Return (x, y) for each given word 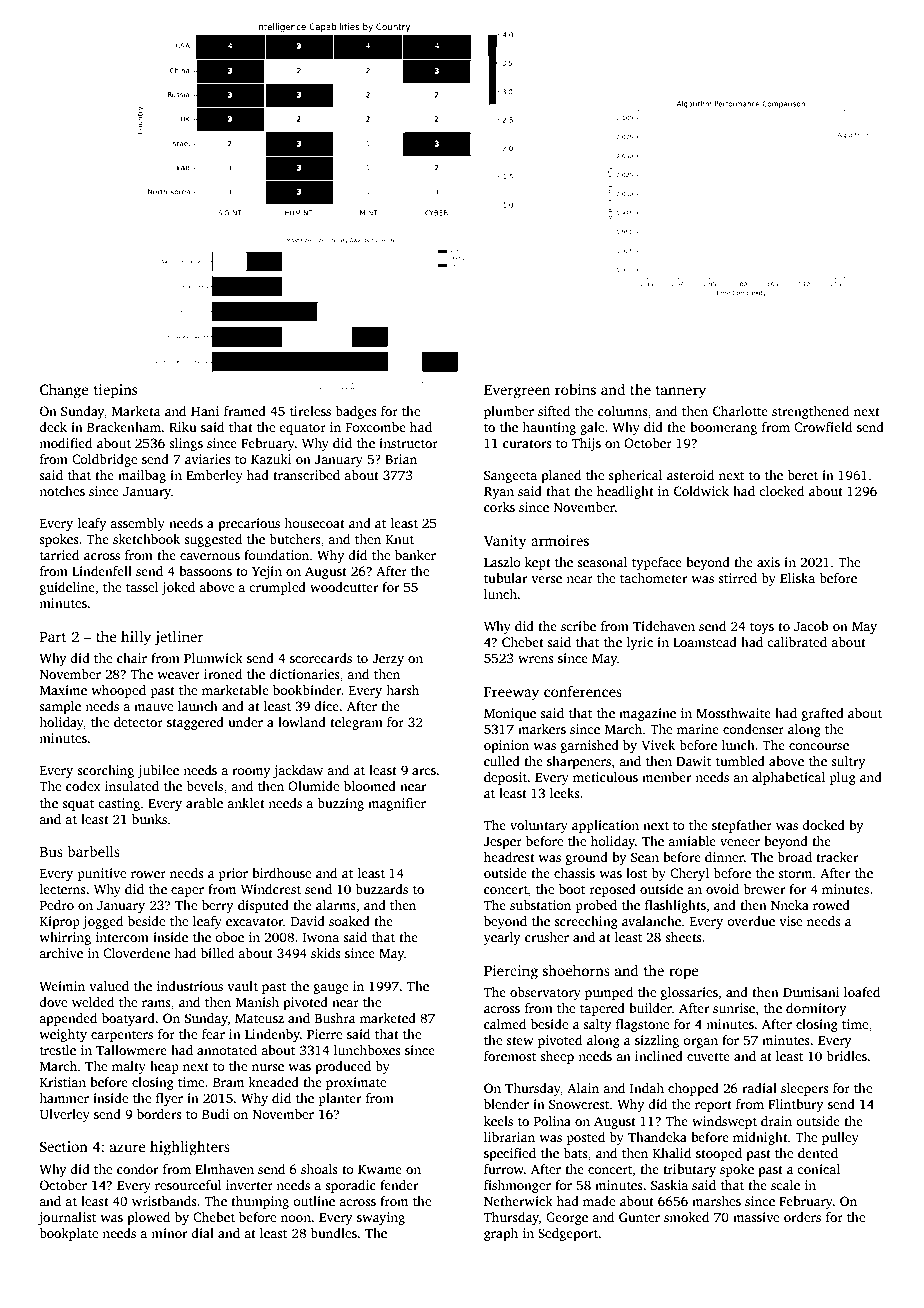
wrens (536, 659)
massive (756, 1217)
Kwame (380, 1169)
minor (169, 1233)
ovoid (722, 889)
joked (178, 588)
